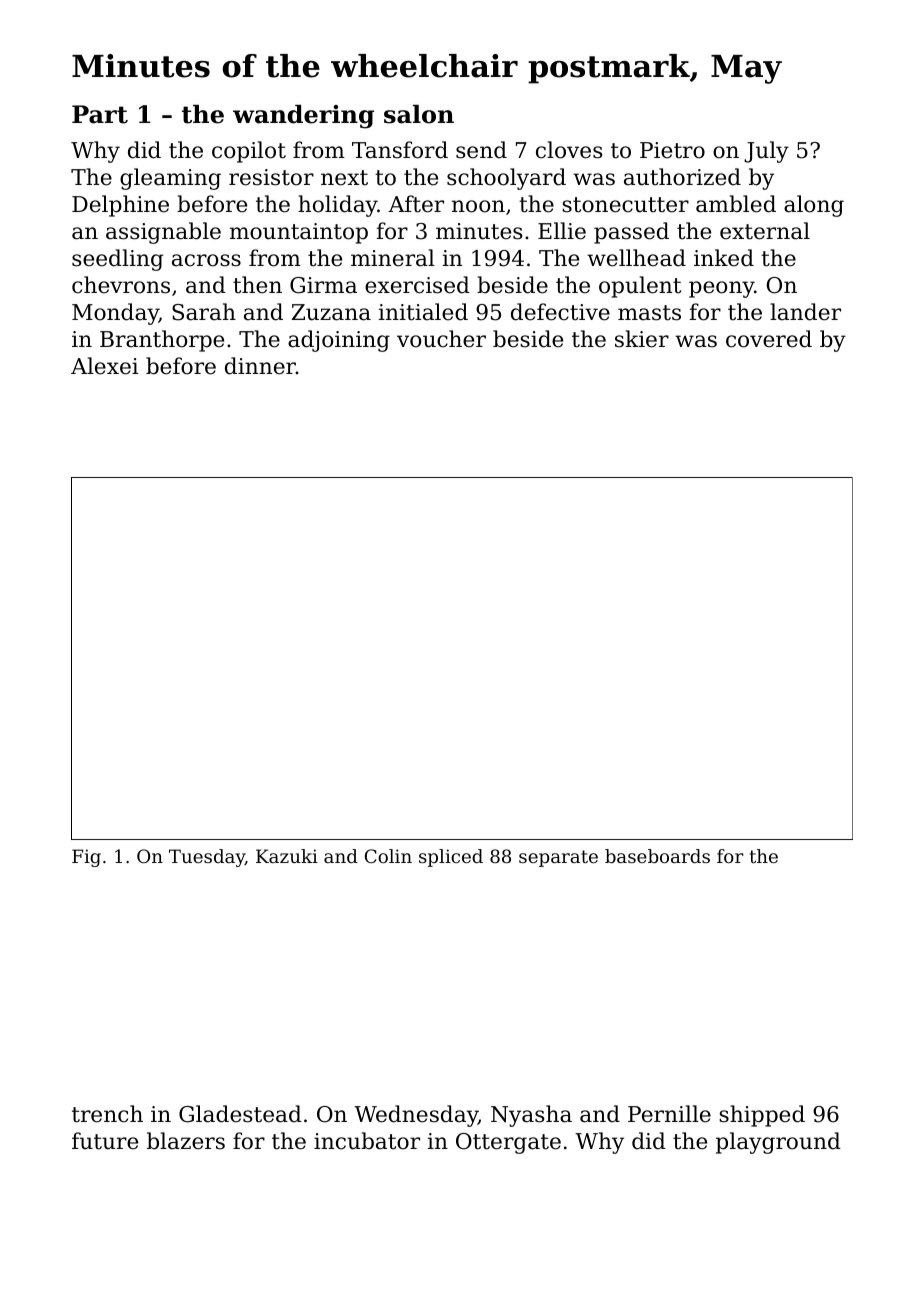 This document has width=924, height=1314. I want to click on shipped, so click(762, 1116).
